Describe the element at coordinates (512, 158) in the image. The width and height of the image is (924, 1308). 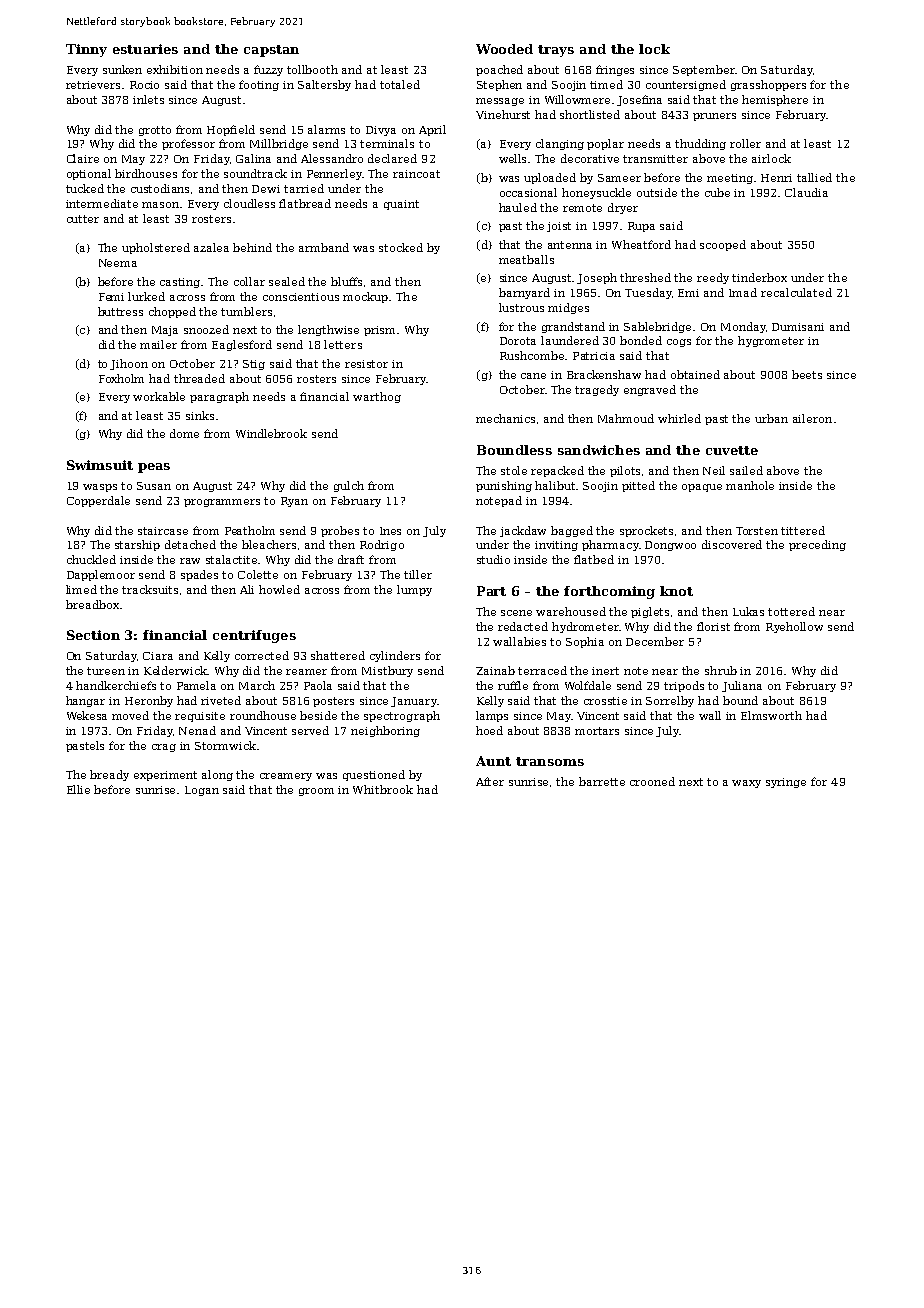
I see `wells` at that location.
